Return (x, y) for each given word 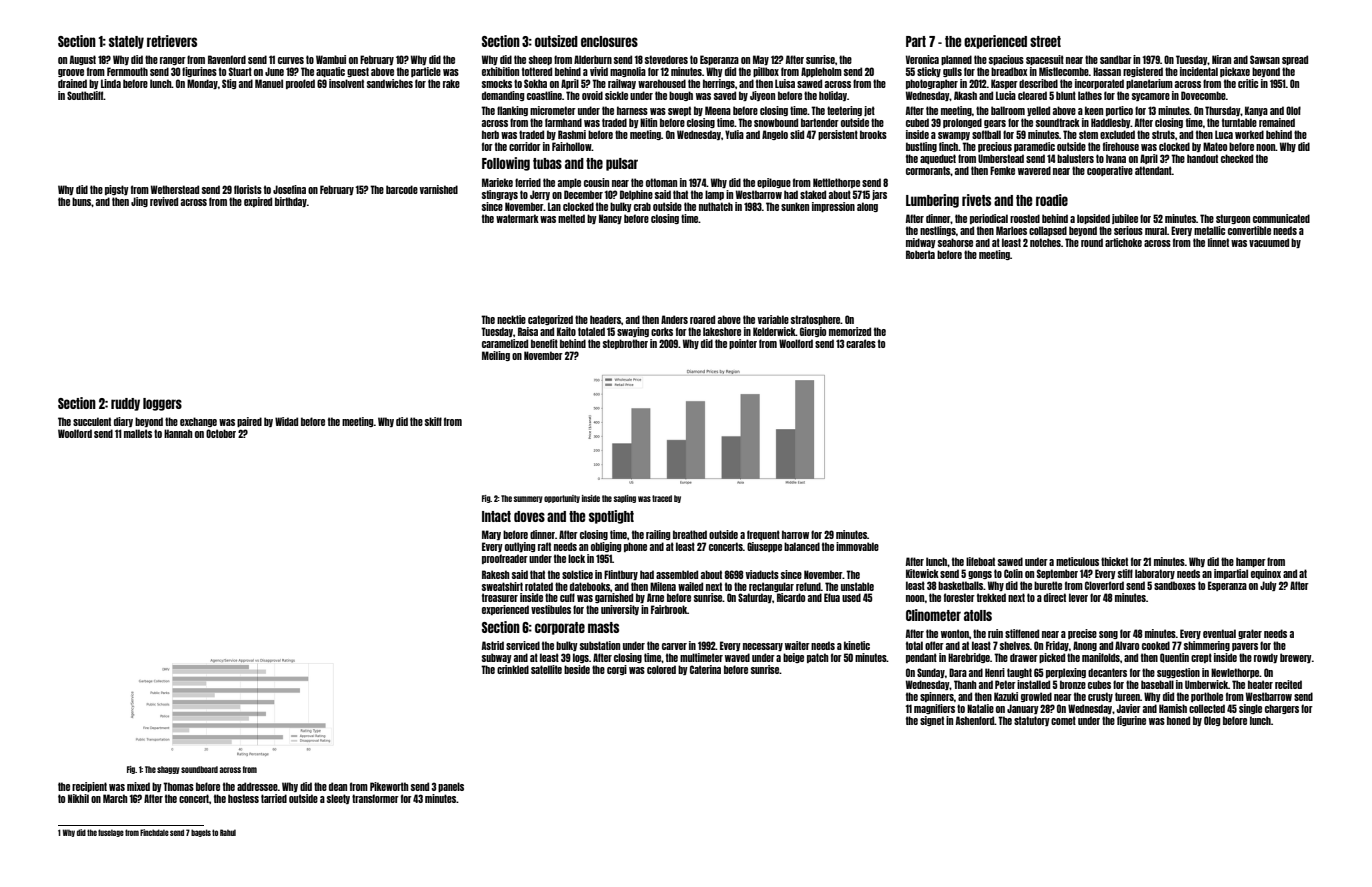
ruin (995, 633)
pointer (743, 344)
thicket (1114, 561)
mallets (138, 433)
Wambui (331, 59)
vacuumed (1269, 242)
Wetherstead (175, 189)
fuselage (111, 833)
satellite (546, 669)
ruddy (125, 404)
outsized (556, 41)
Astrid (493, 645)
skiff (433, 421)
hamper (1251, 562)
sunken (795, 206)
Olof (1293, 110)
